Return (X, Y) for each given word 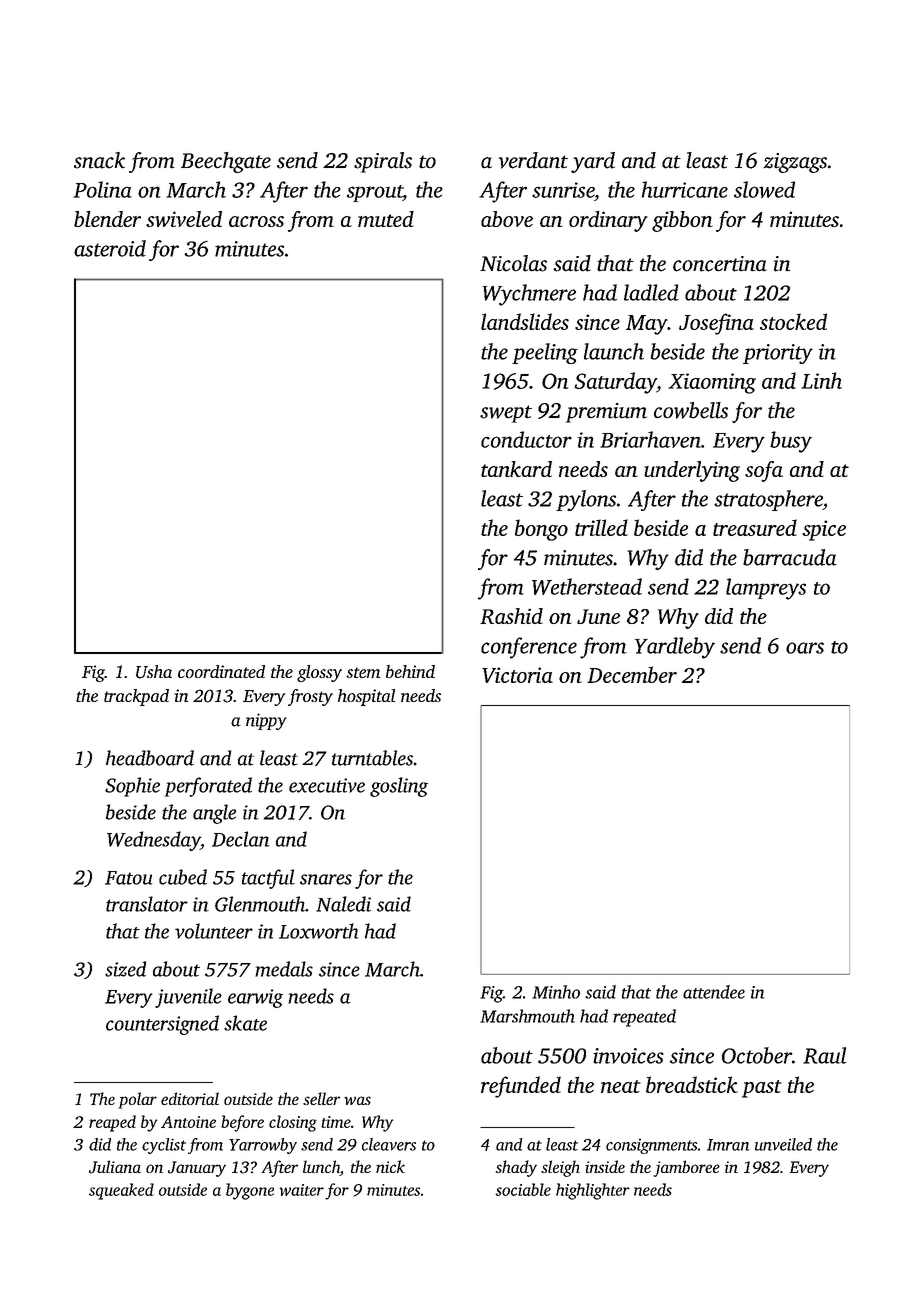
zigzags (795, 163)
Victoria (517, 675)
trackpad (136, 697)
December (632, 674)
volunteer (214, 931)
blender (107, 219)
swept (506, 414)
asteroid (110, 248)
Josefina (716, 324)
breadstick (692, 1084)
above (507, 219)
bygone (250, 1191)
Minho (556, 992)
